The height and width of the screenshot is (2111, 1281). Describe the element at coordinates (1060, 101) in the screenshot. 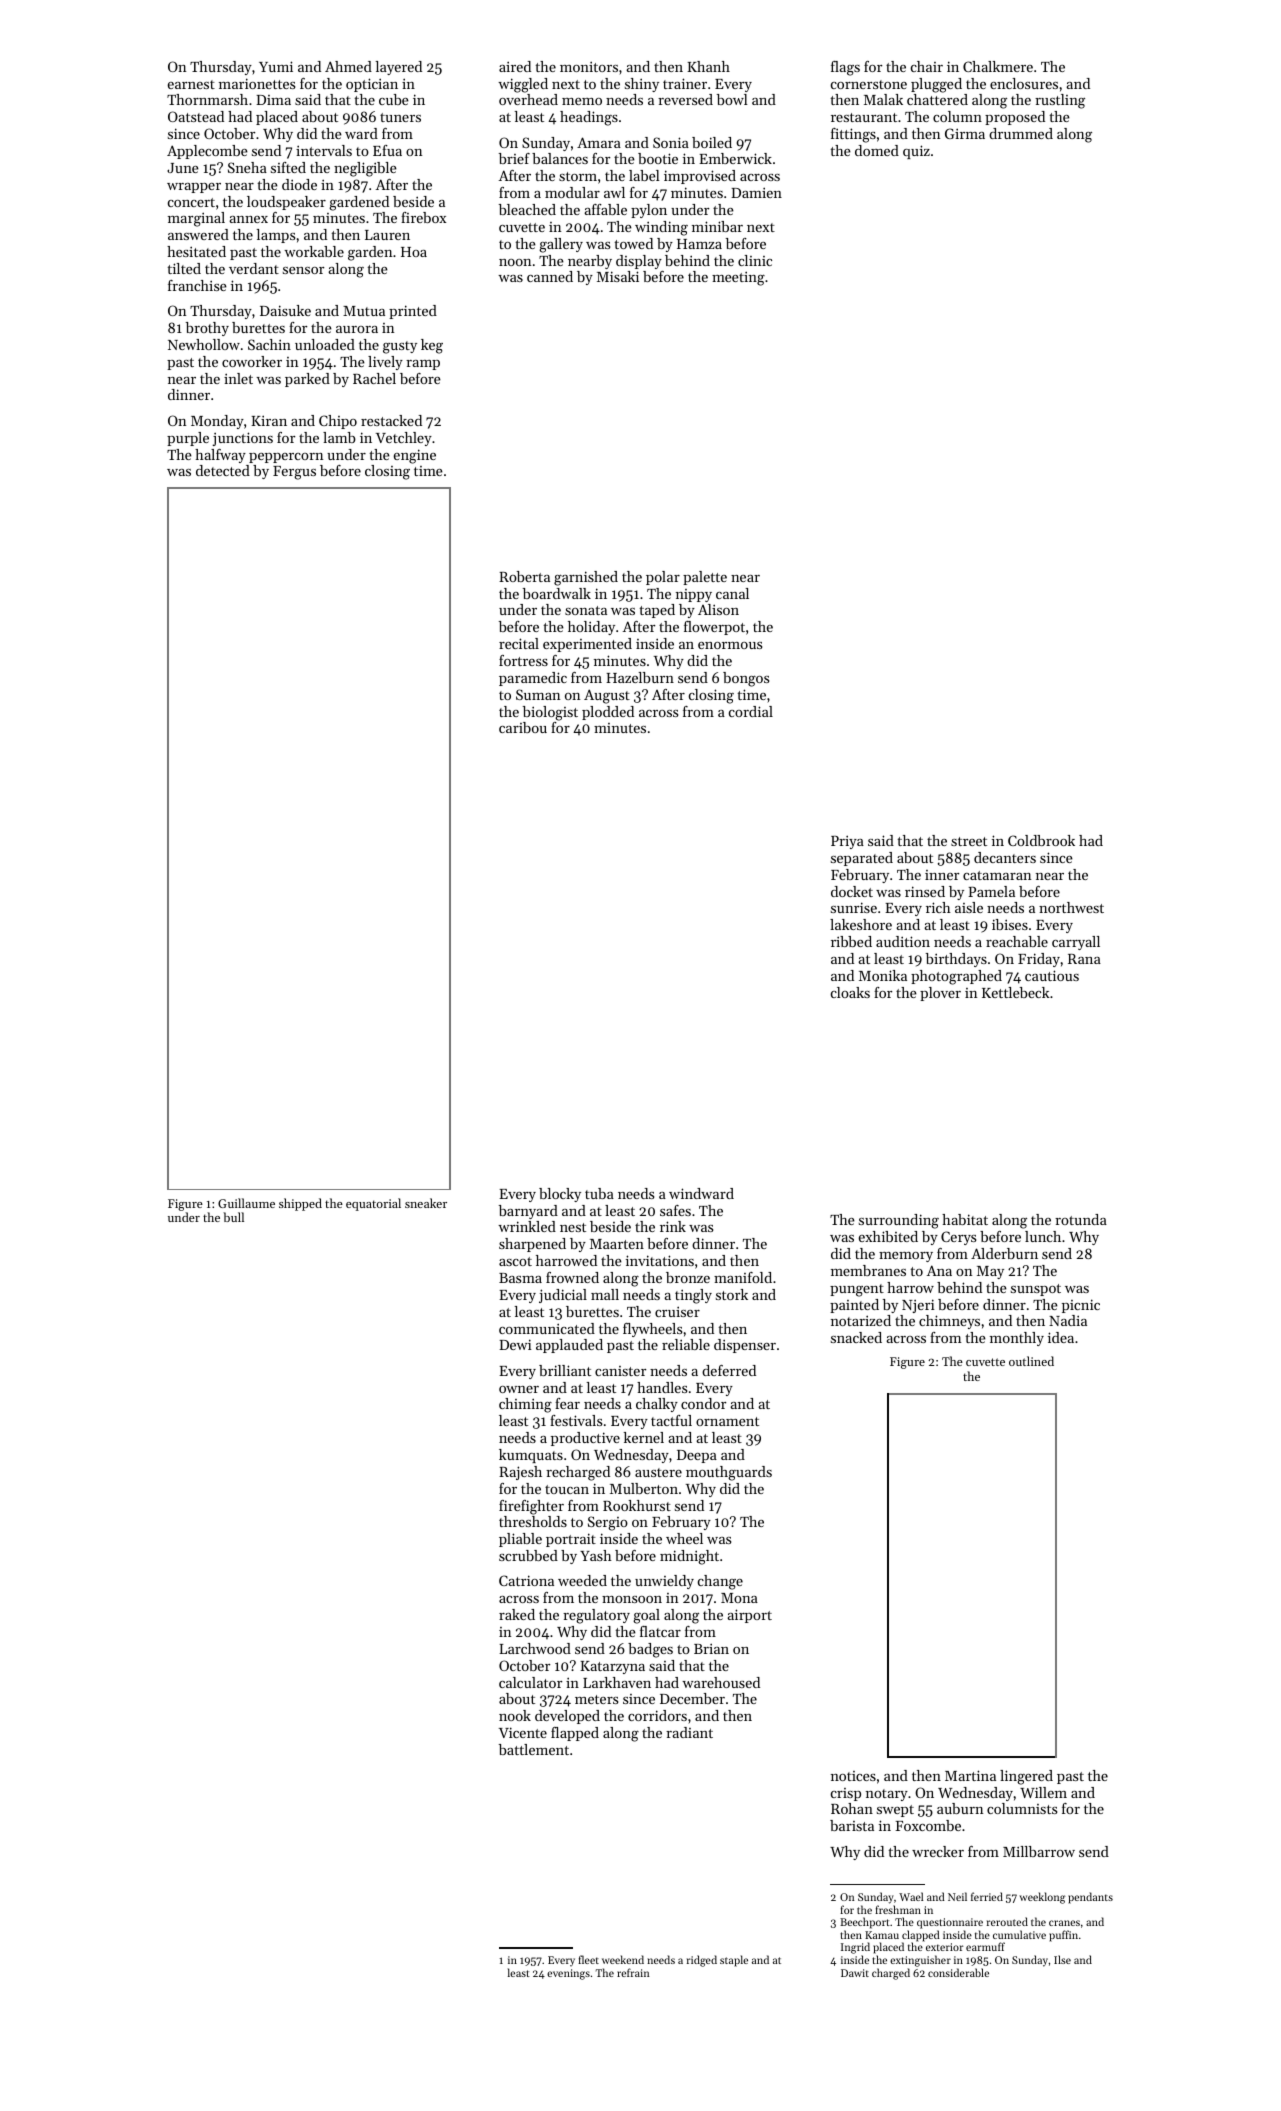

I see `rustling` at that location.
